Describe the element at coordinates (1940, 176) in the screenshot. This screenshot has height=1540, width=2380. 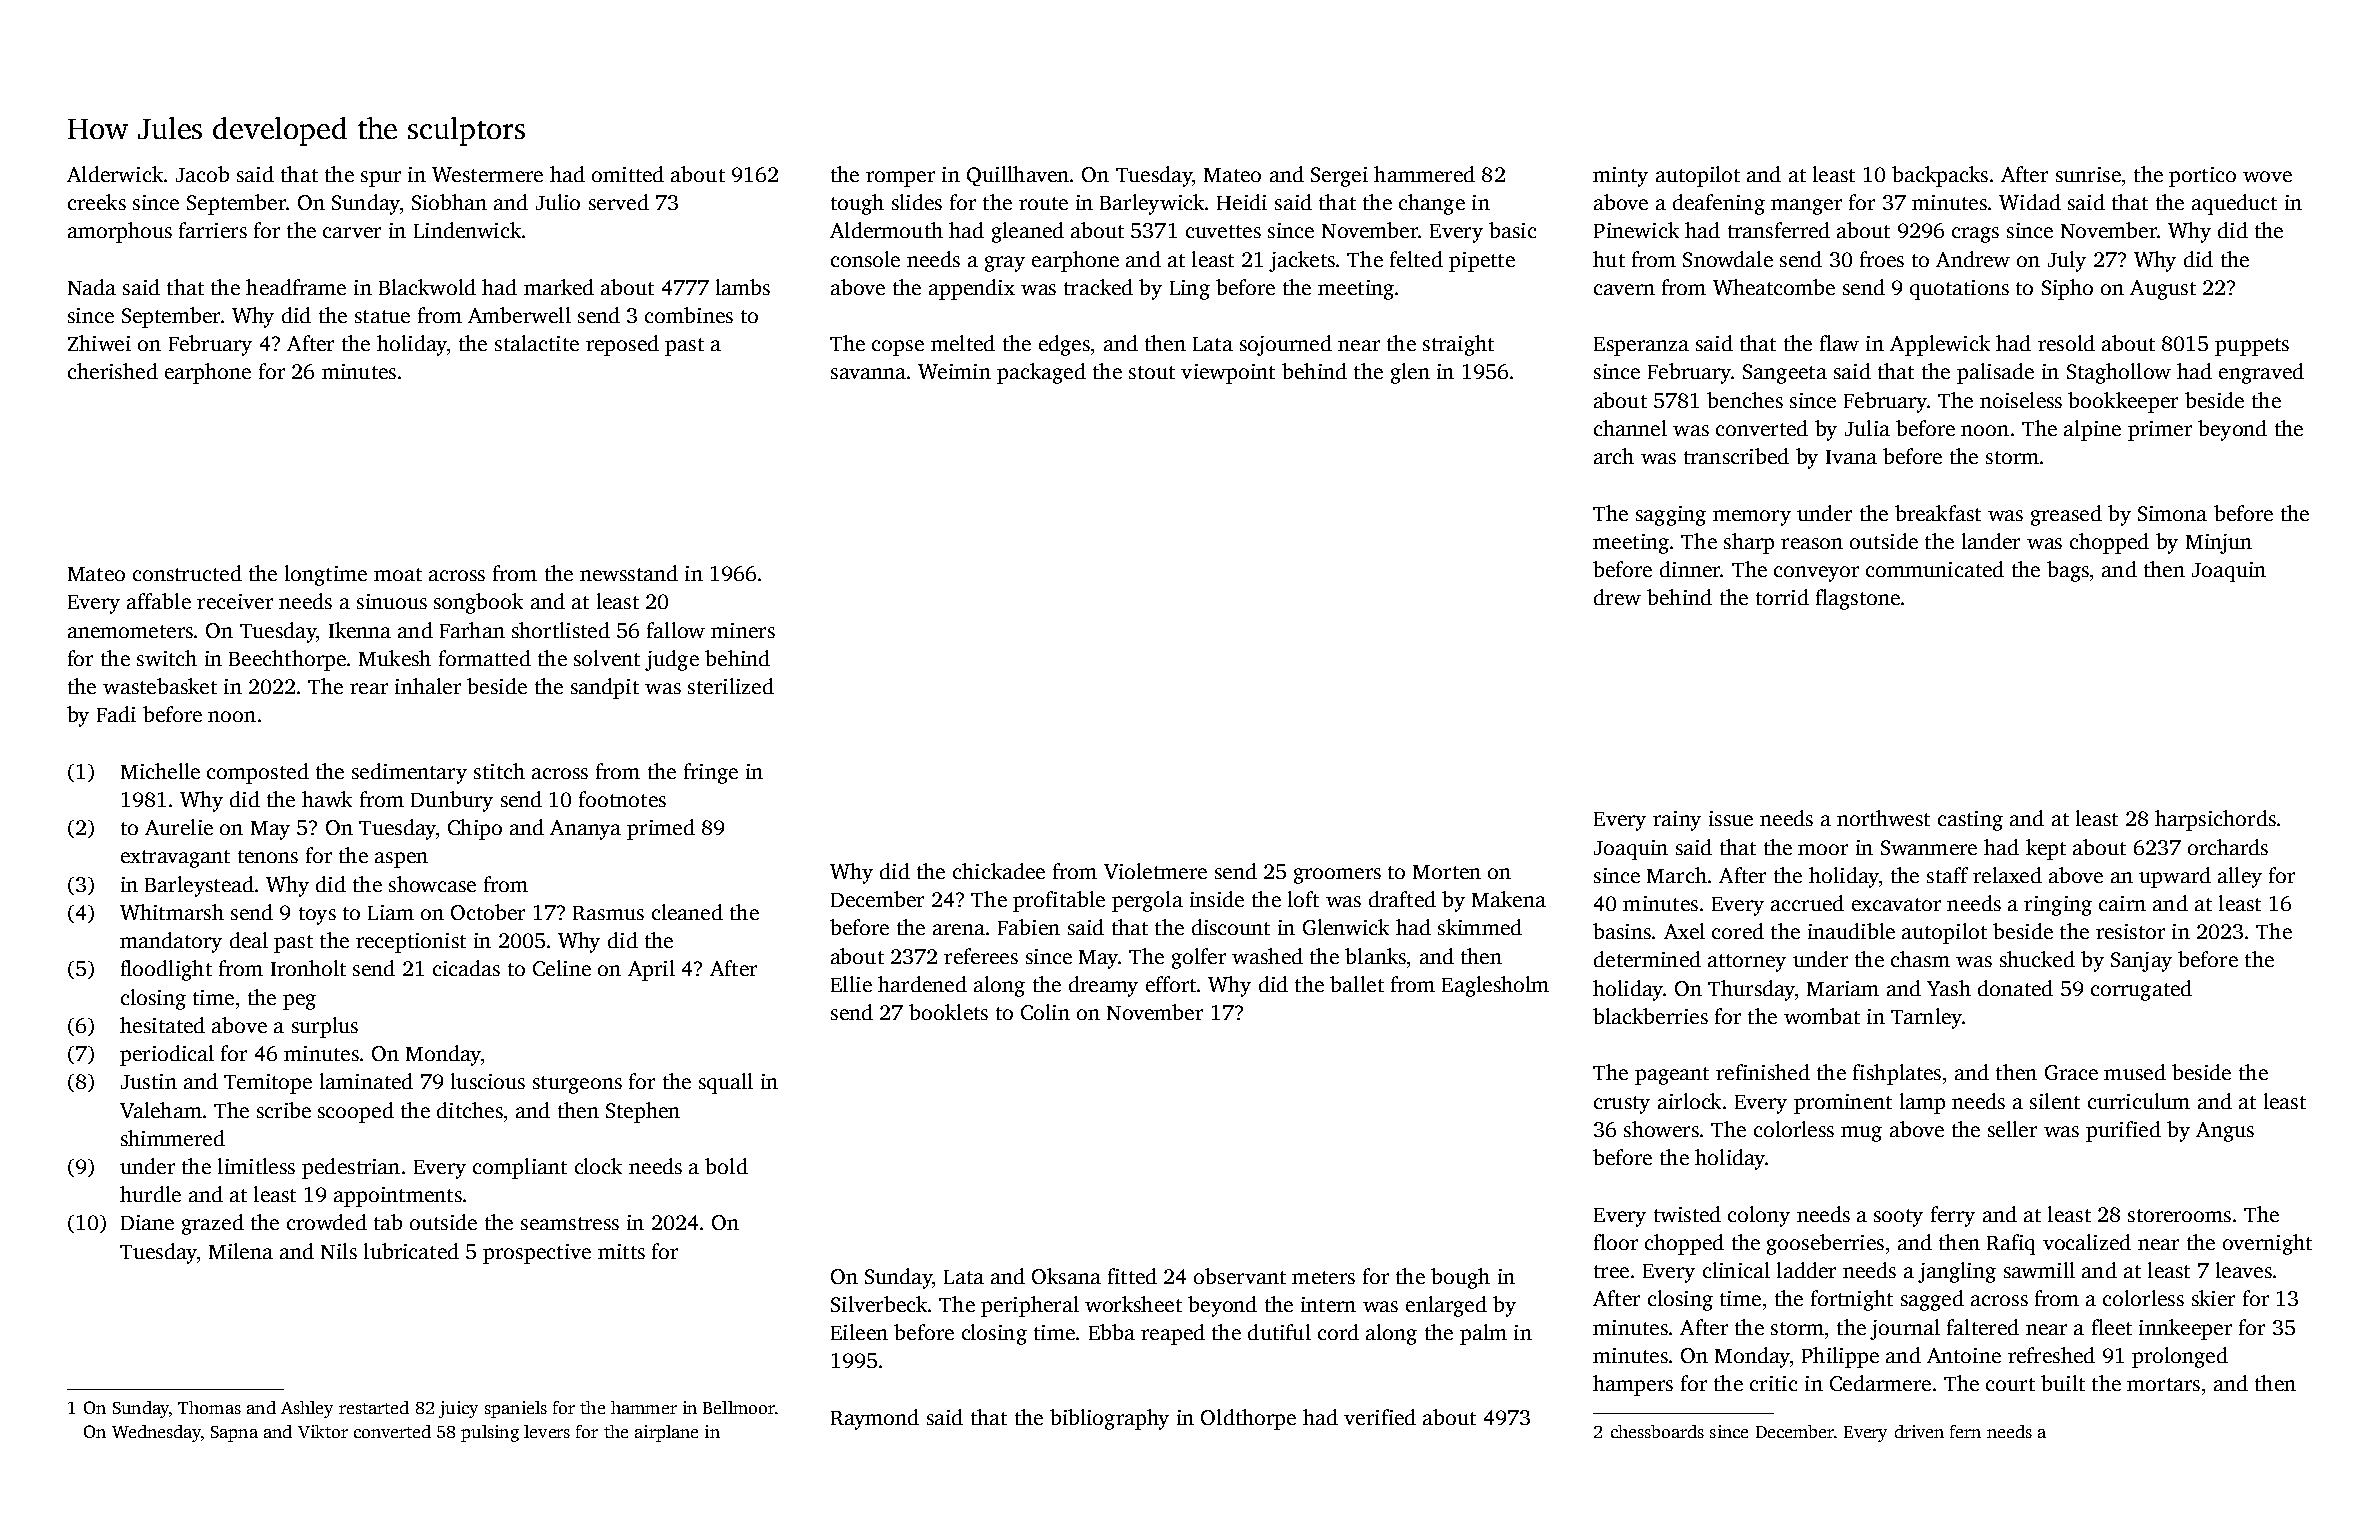
I see `backpacks` at that location.
